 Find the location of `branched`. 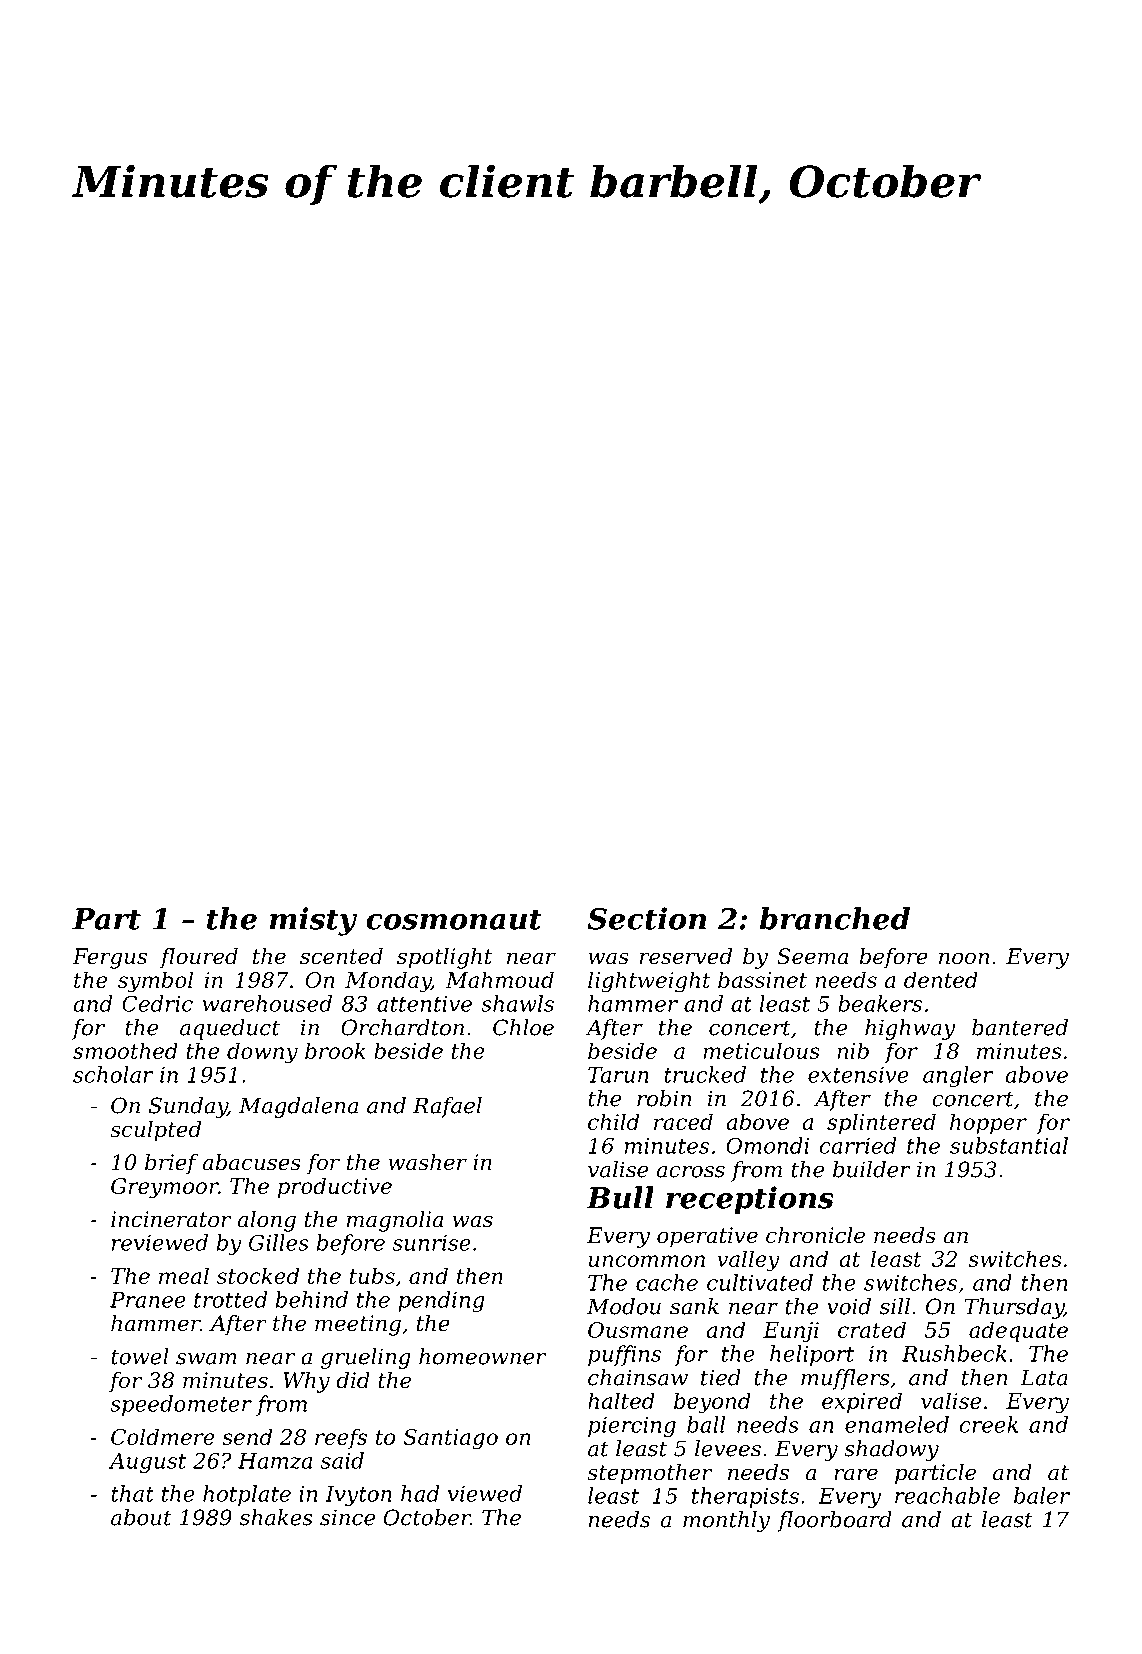

branched is located at coordinates (835, 918).
